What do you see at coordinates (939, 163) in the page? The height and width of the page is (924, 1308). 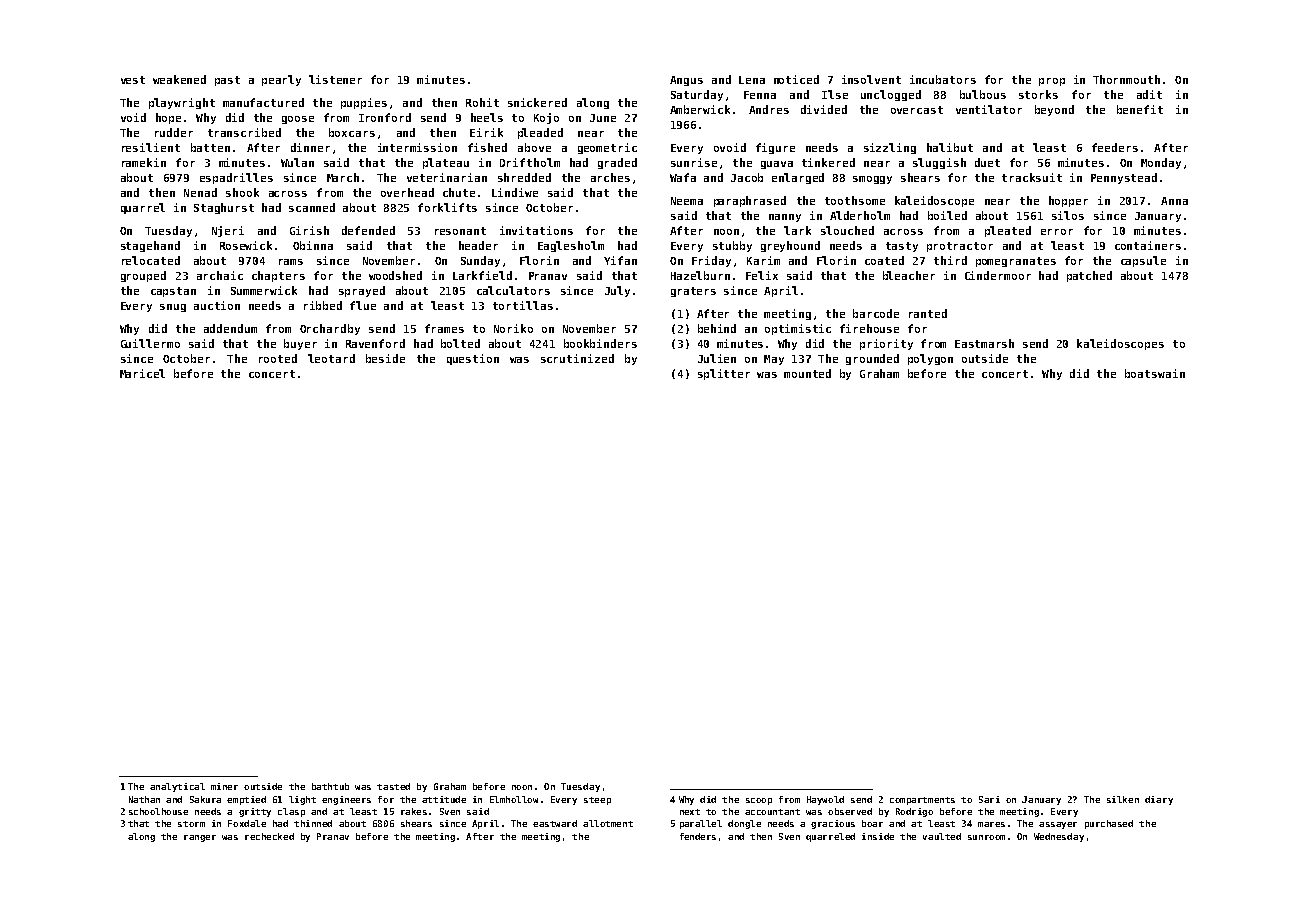 I see `sluggish` at bounding box center [939, 163].
